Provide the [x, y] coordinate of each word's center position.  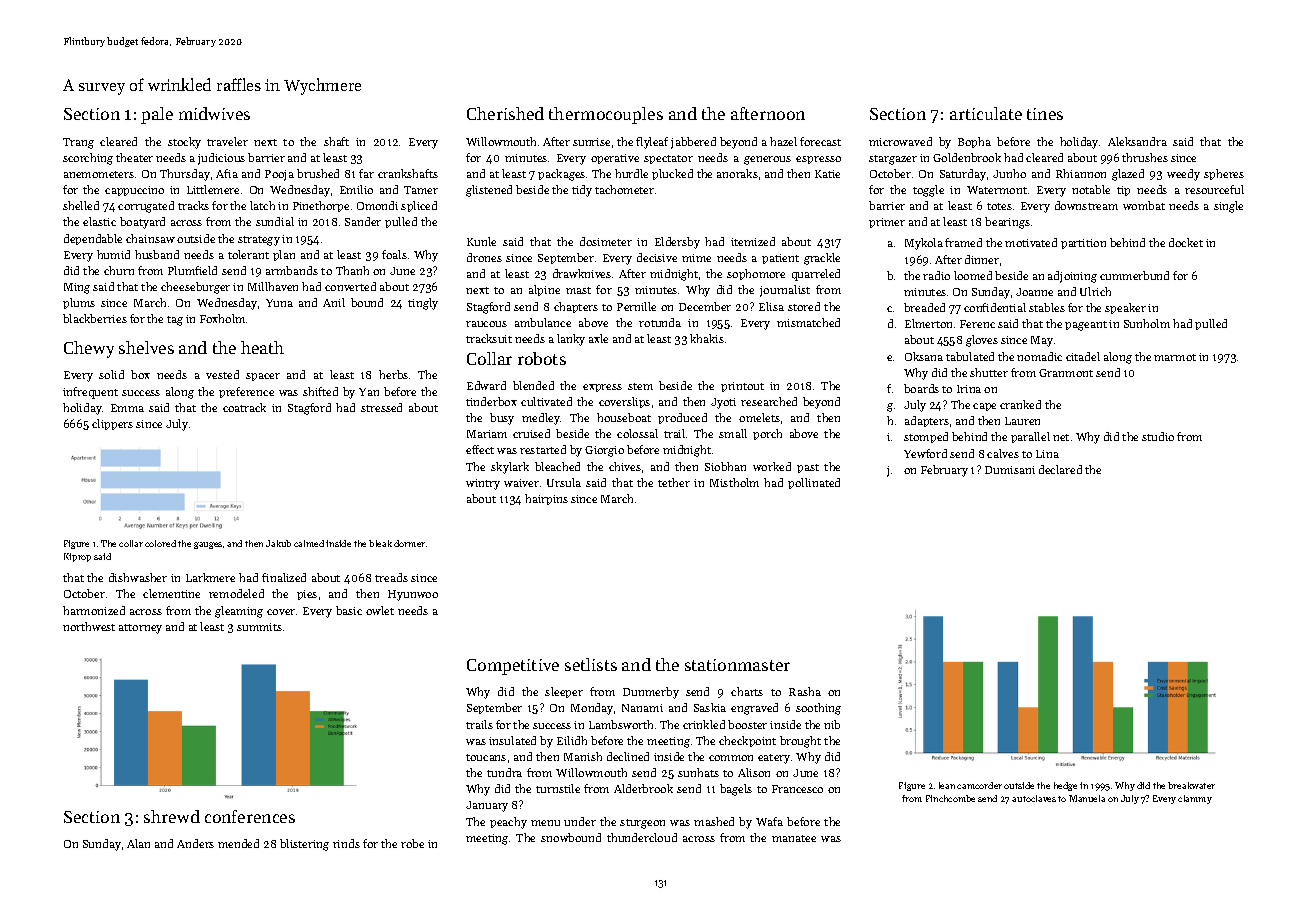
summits [259, 627]
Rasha [805, 691]
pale [157, 115]
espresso [818, 160]
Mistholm [734, 482]
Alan [138, 843]
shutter [989, 372]
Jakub [278, 543]
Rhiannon [1081, 173]
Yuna [279, 303]
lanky [571, 340]
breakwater [1191, 785]
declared [1060, 469]
